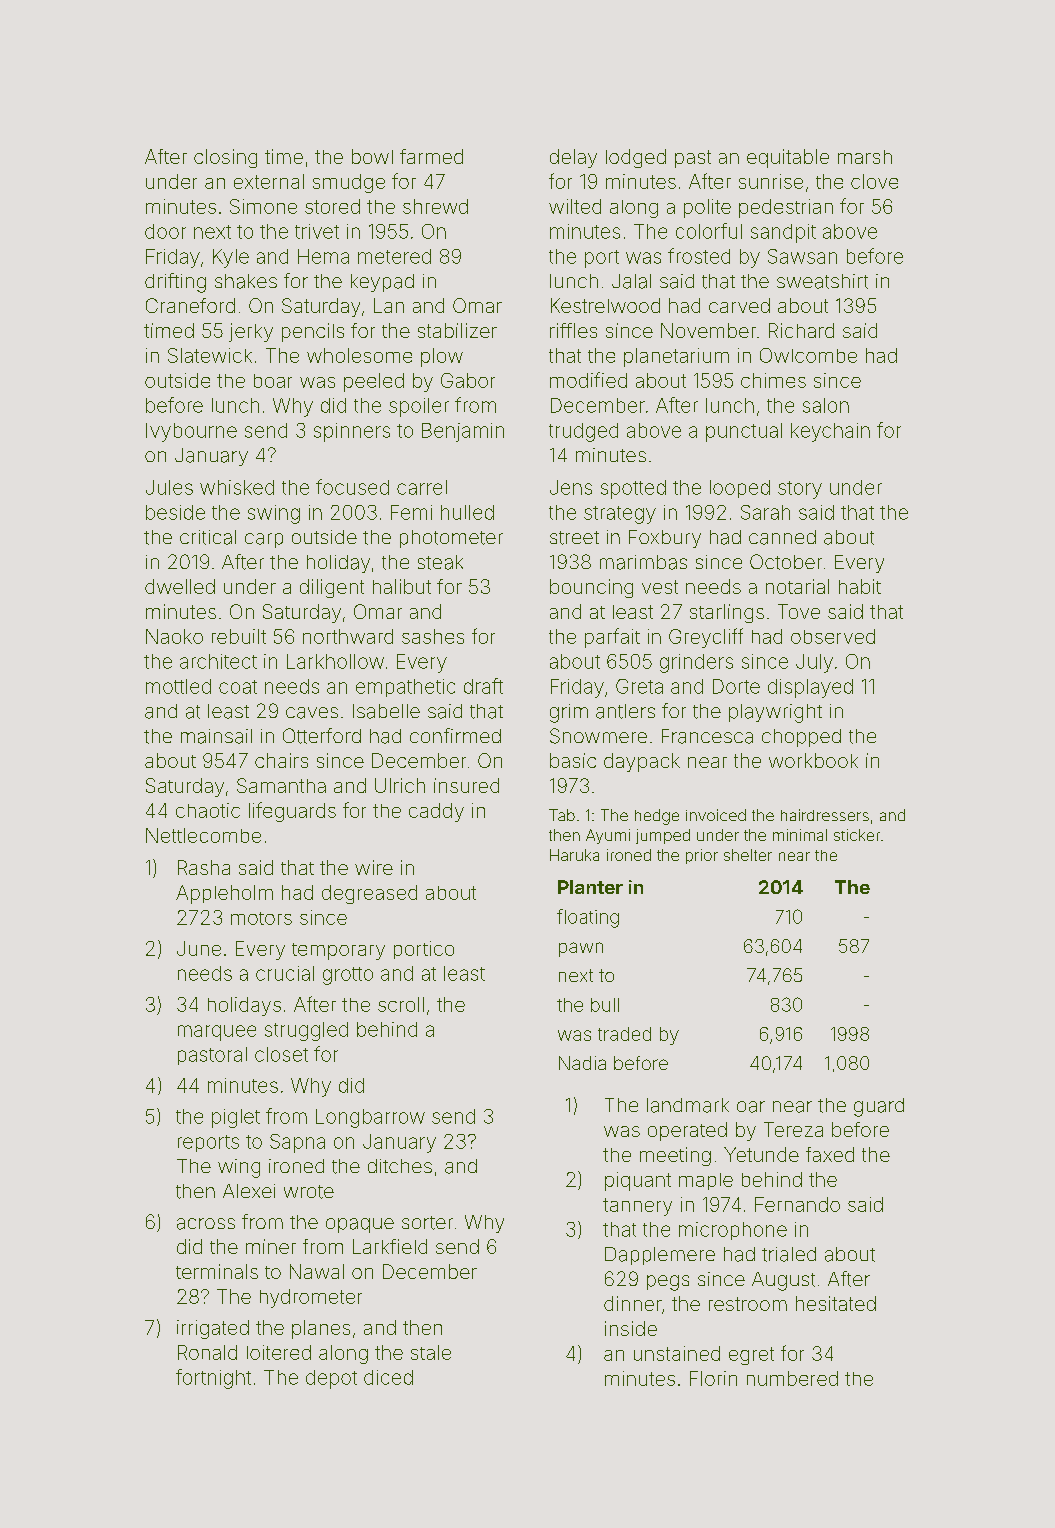 The width and height of the document is (1055, 1528). Describe the element at coordinates (323, 256) in the document. I see `Hema` at that location.
